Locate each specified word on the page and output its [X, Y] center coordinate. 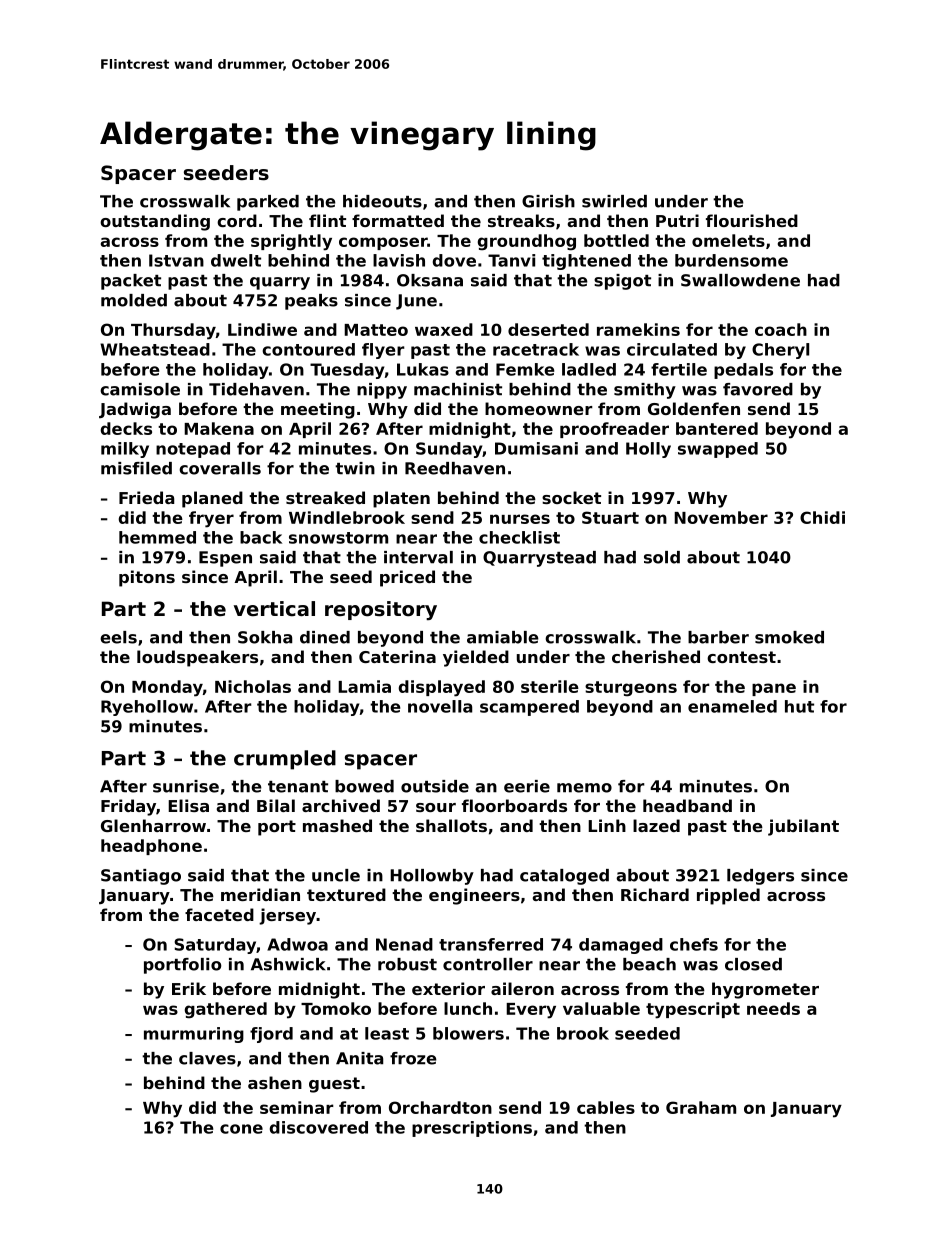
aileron [522, 988]
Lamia [364, 686]
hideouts [382, 201]
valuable [601, 1008]
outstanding [155, 222]
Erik [189, 988]
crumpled [285, 760]
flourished [752, 220]
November [721, 517]
